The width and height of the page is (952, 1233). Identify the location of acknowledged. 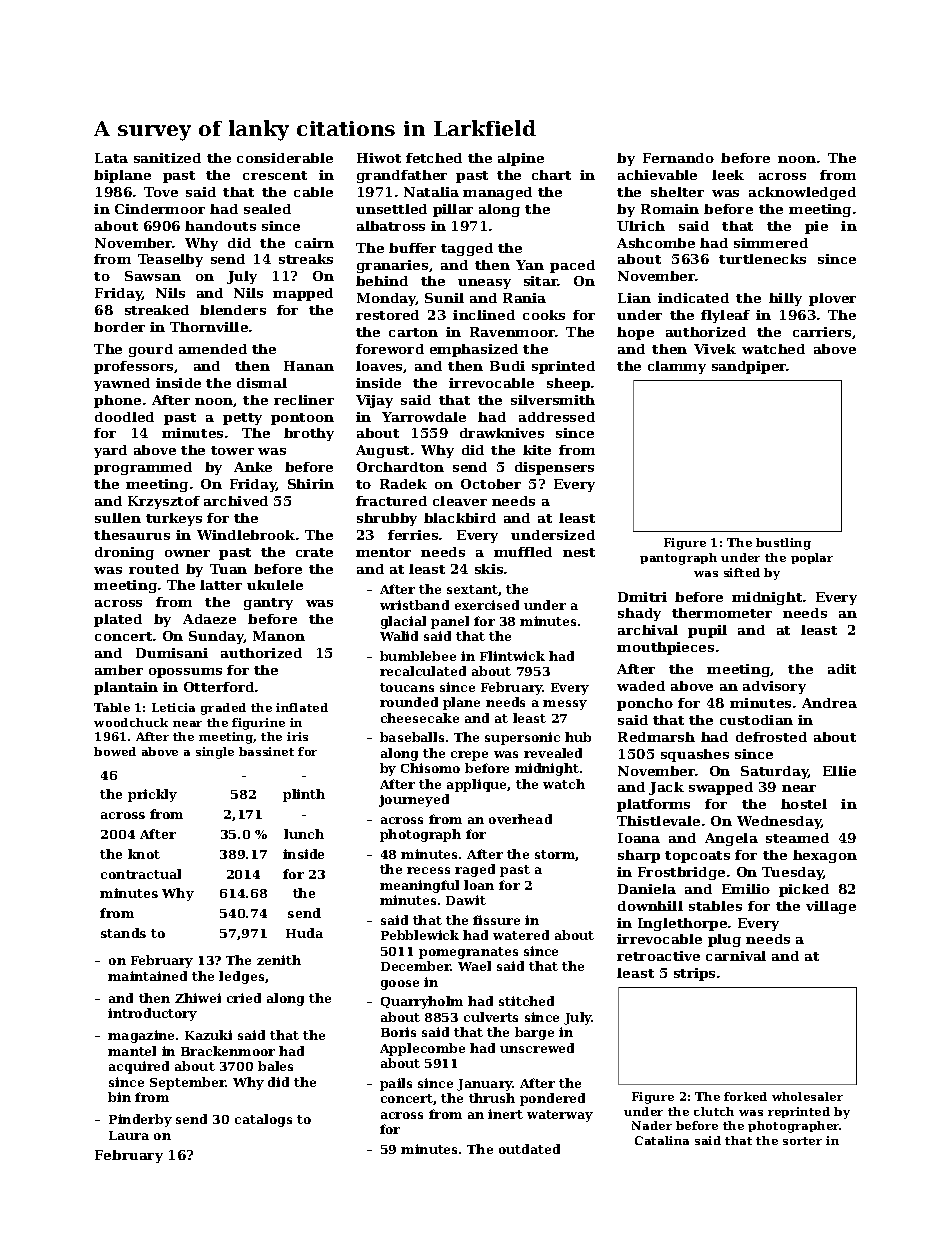
(802, 193).
